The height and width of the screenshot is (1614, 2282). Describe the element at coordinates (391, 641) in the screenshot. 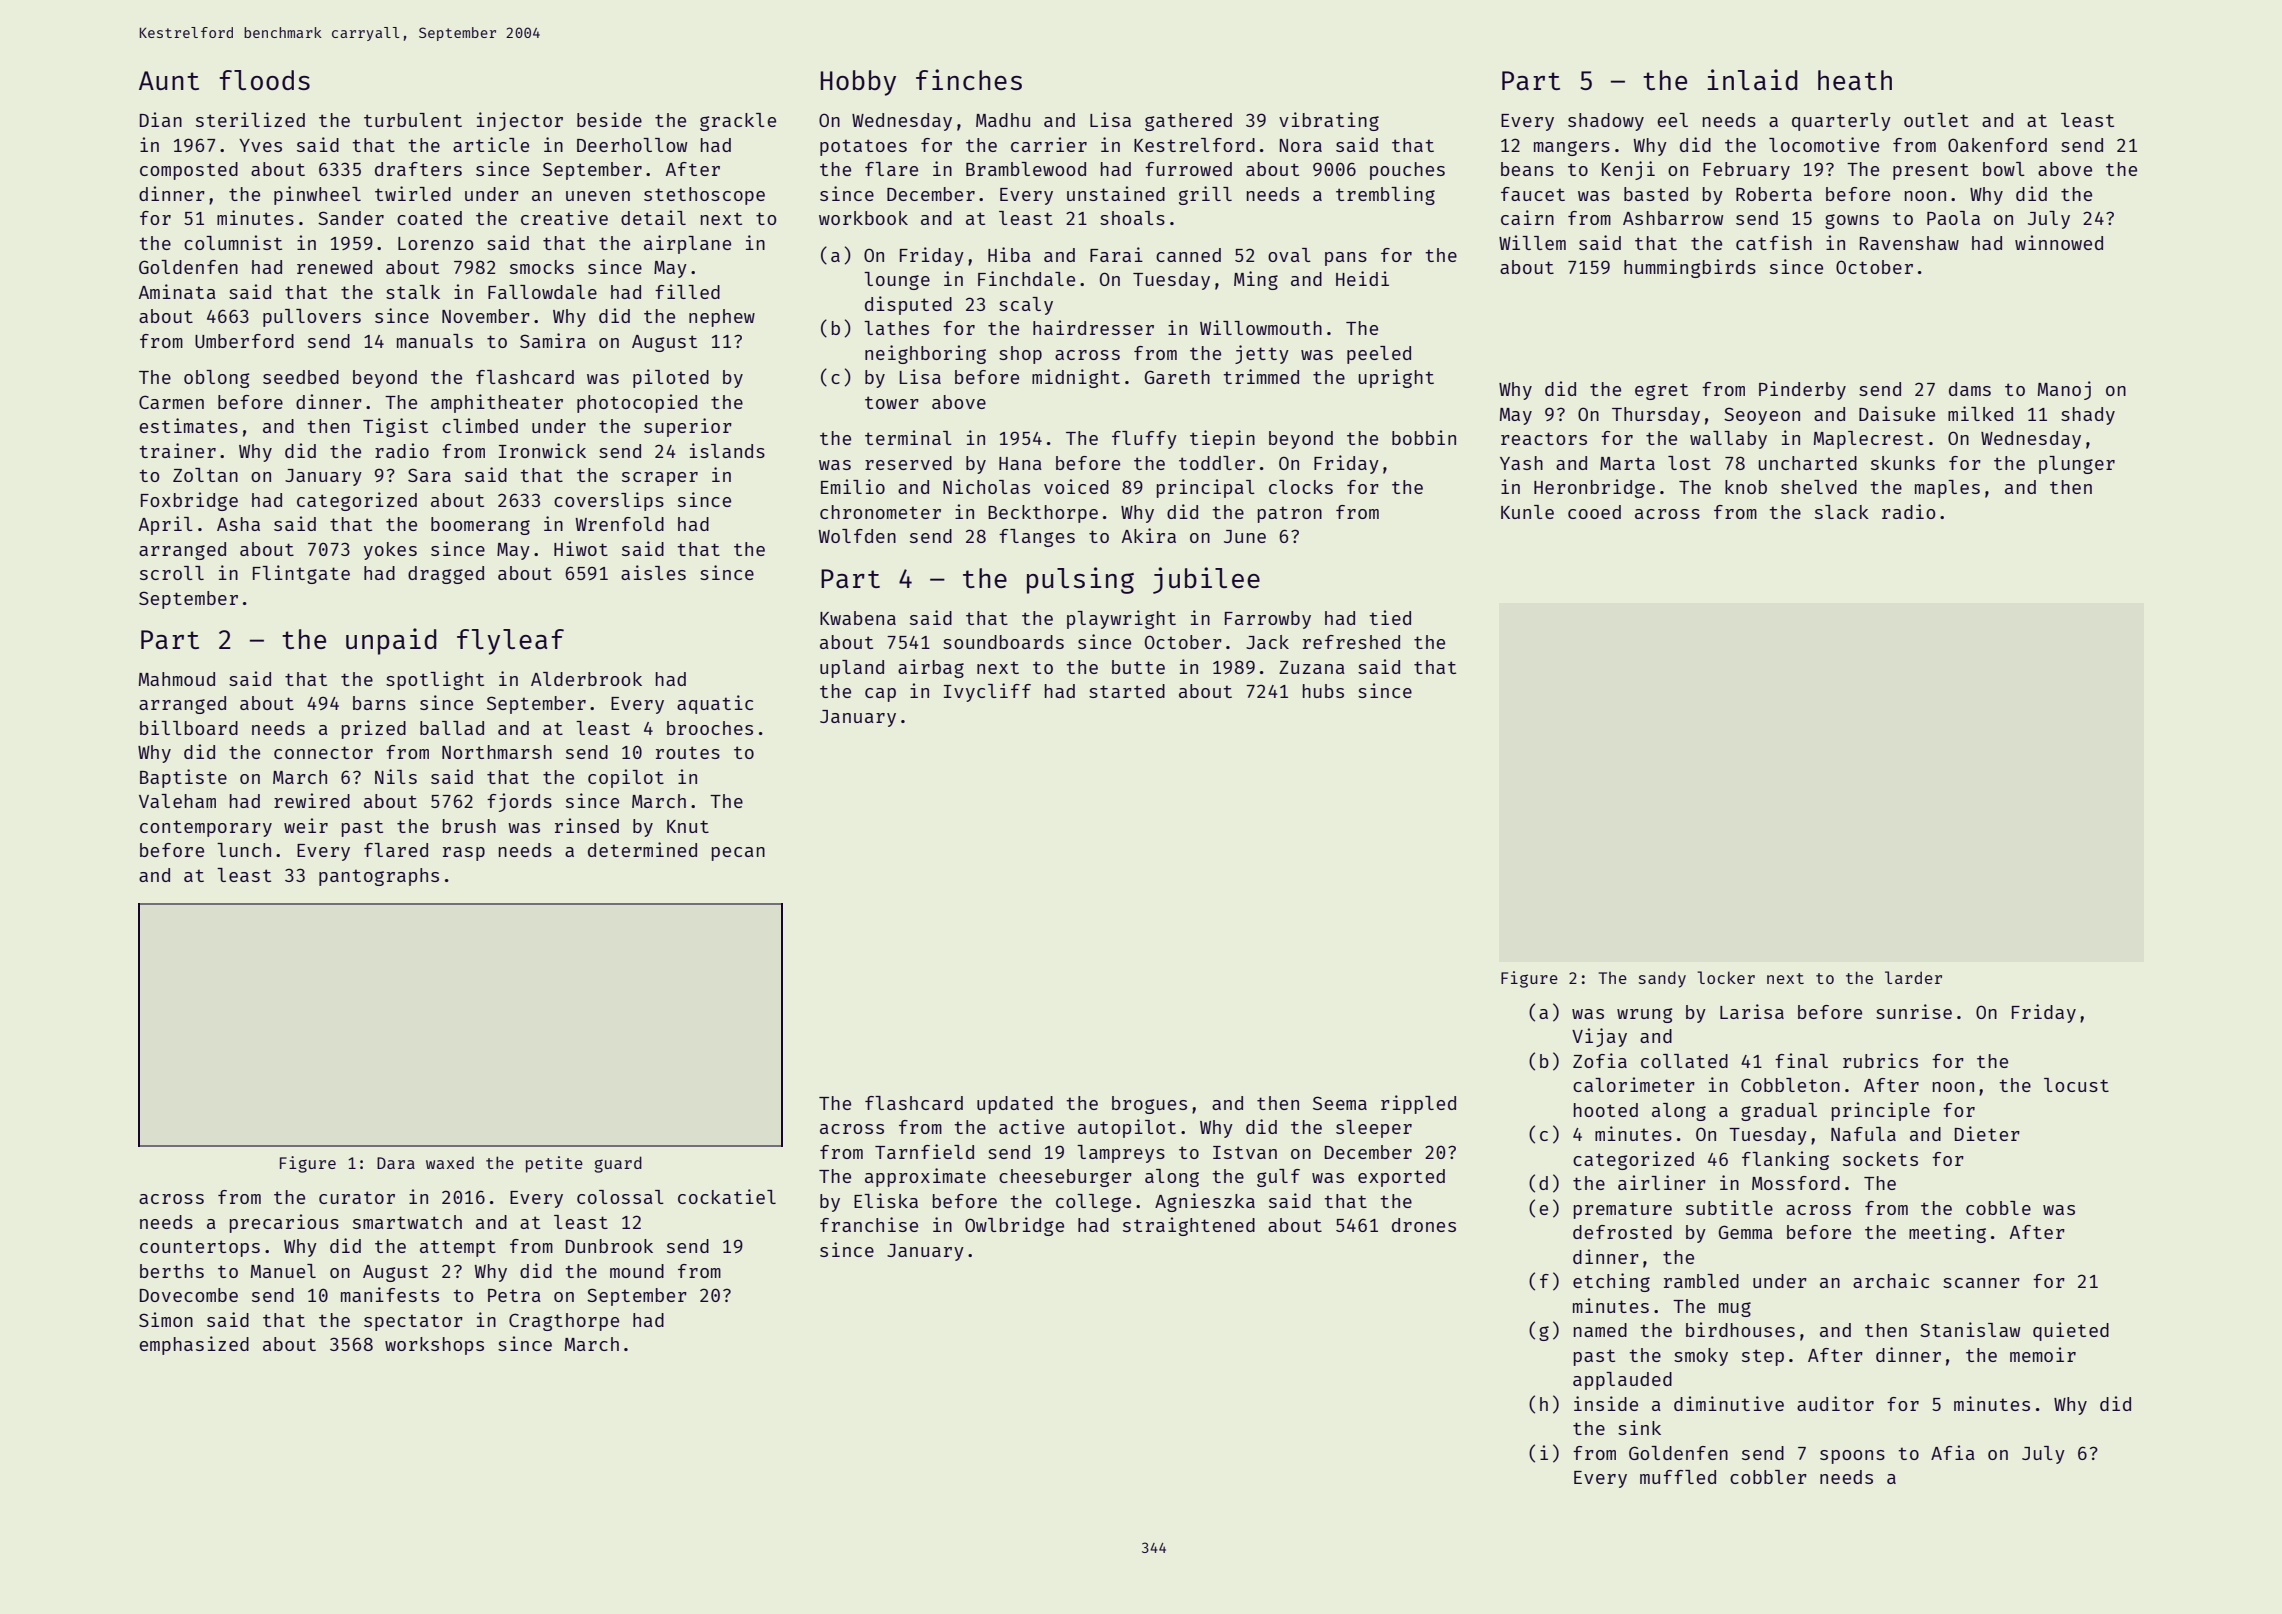

I see `unpaid` at that location.
